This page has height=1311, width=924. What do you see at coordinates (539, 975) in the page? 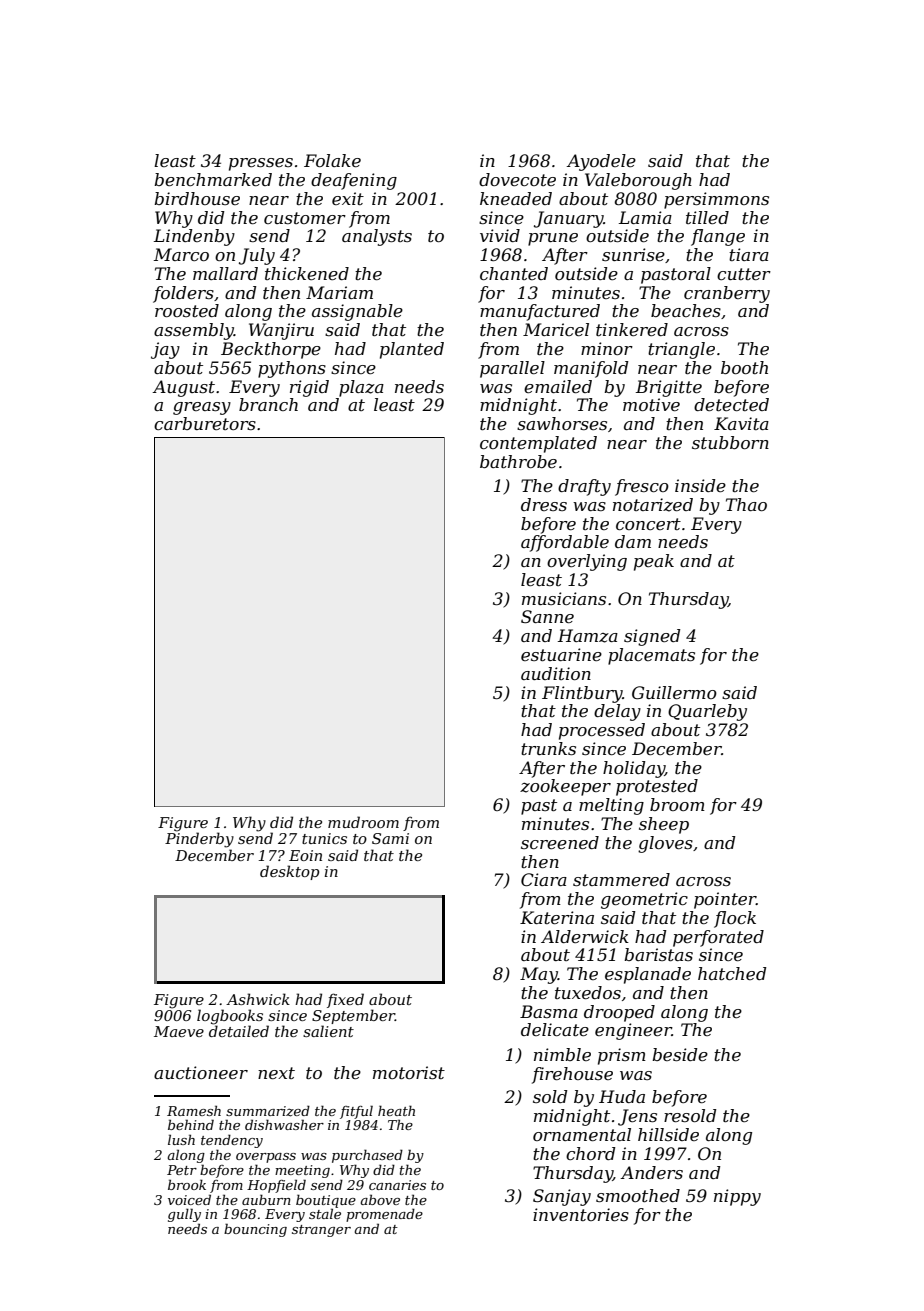
I see `May` at bounding box center [539, 975].
